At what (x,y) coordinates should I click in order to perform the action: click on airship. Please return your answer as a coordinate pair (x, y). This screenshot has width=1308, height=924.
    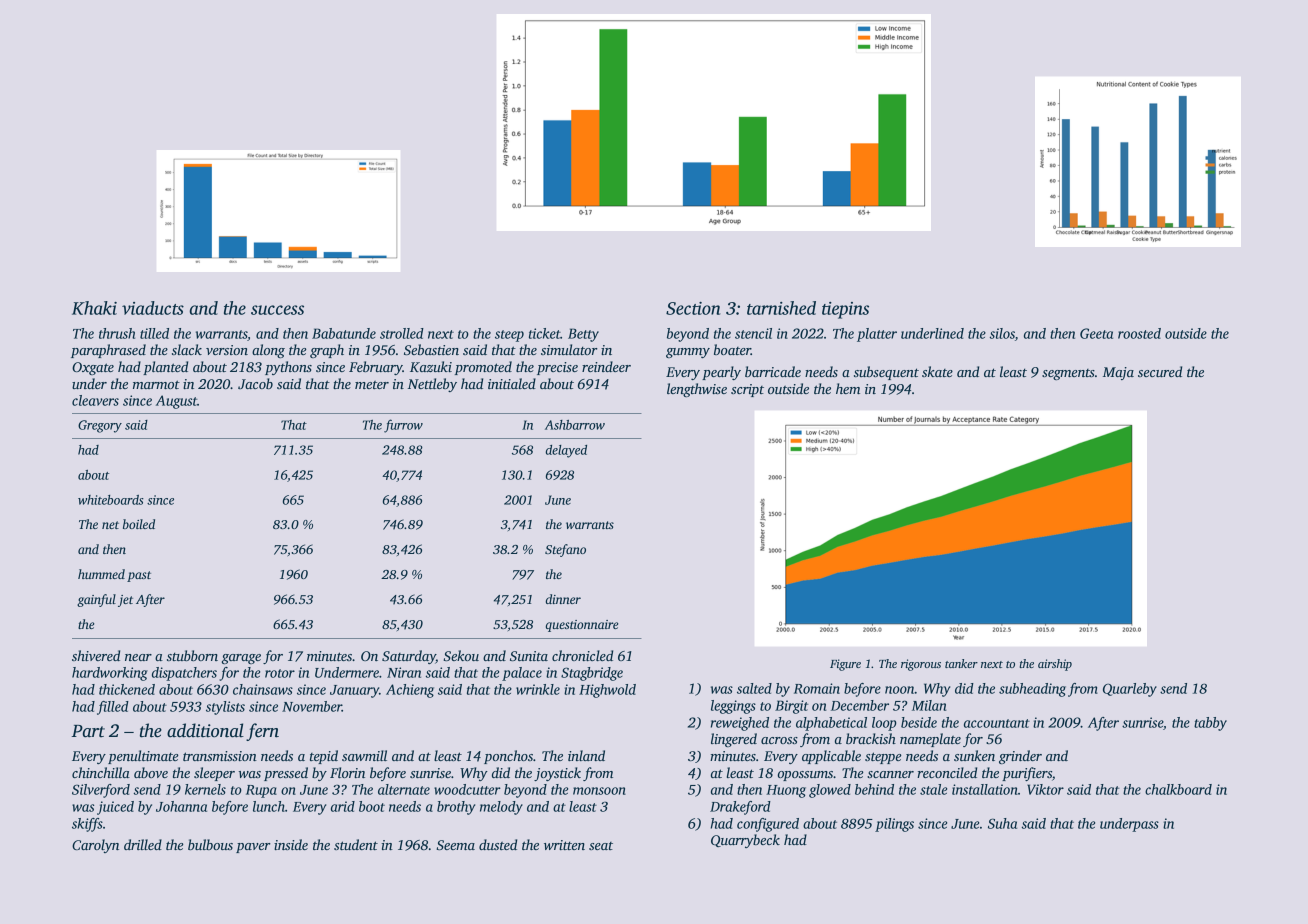
    Looking at the image, I should click on (1055, 665).
